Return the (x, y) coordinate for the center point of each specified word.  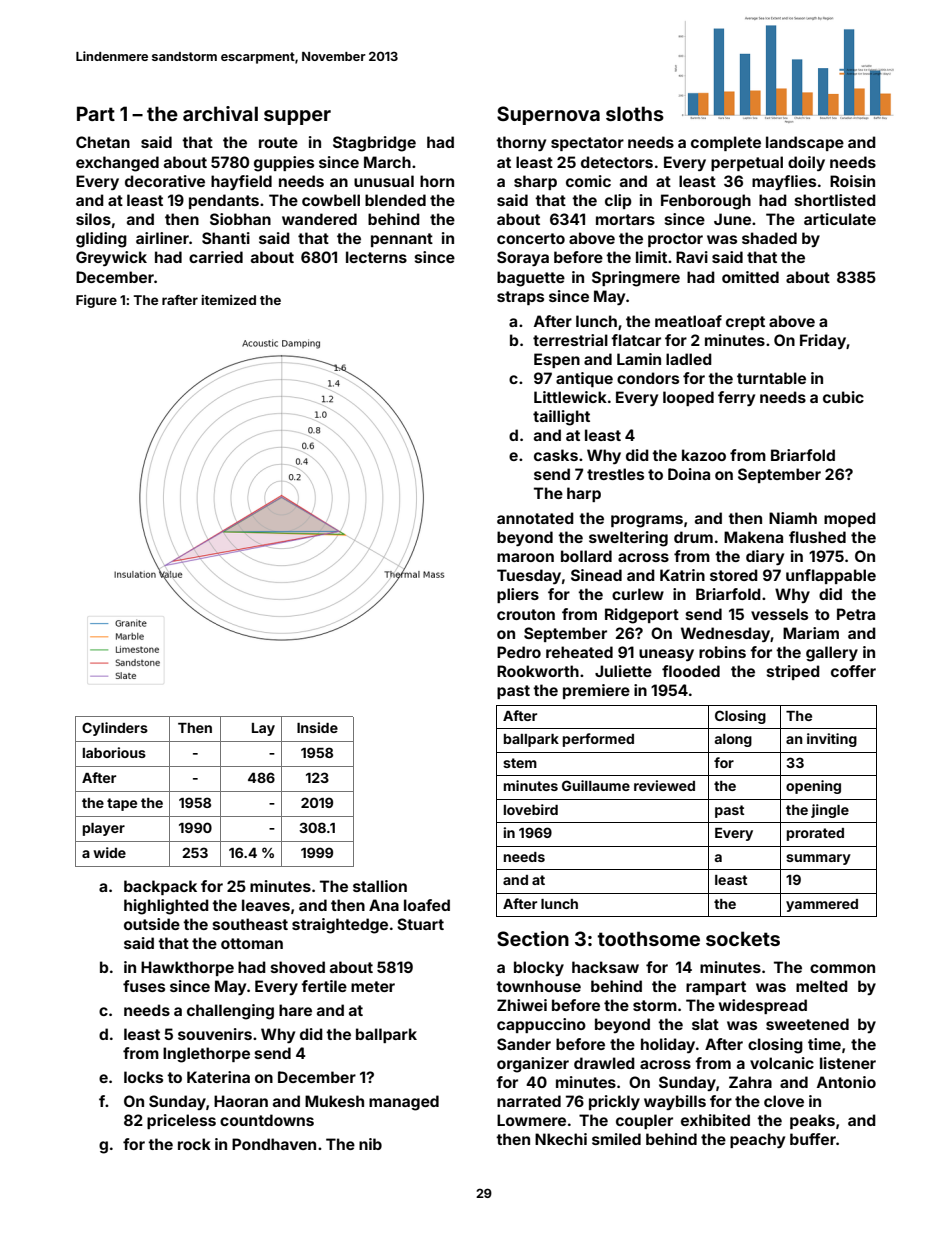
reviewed (664, 785)
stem (520, 763)
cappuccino (541, 1025)
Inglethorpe (206, 1055)
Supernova (548, 115)
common (842, 968)
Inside (317, 727)
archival (220, 113)
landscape (805, 143)
